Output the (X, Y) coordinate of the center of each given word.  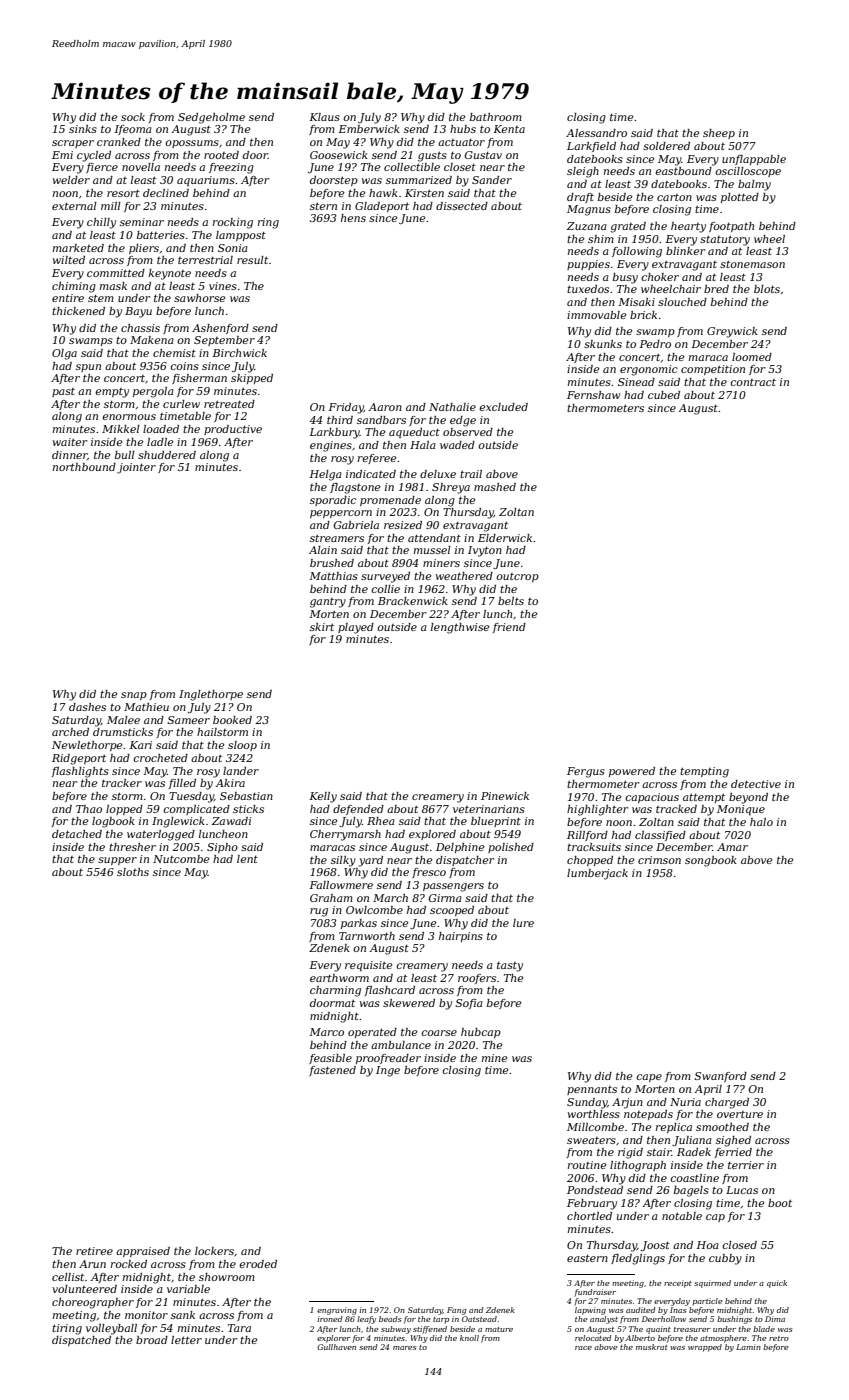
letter (186, 1340)
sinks (83, 129)
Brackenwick (413, 601)
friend (509, 628)
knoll (469, 1338)
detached (77, 834)
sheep (719, 134)
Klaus (324, 117)
